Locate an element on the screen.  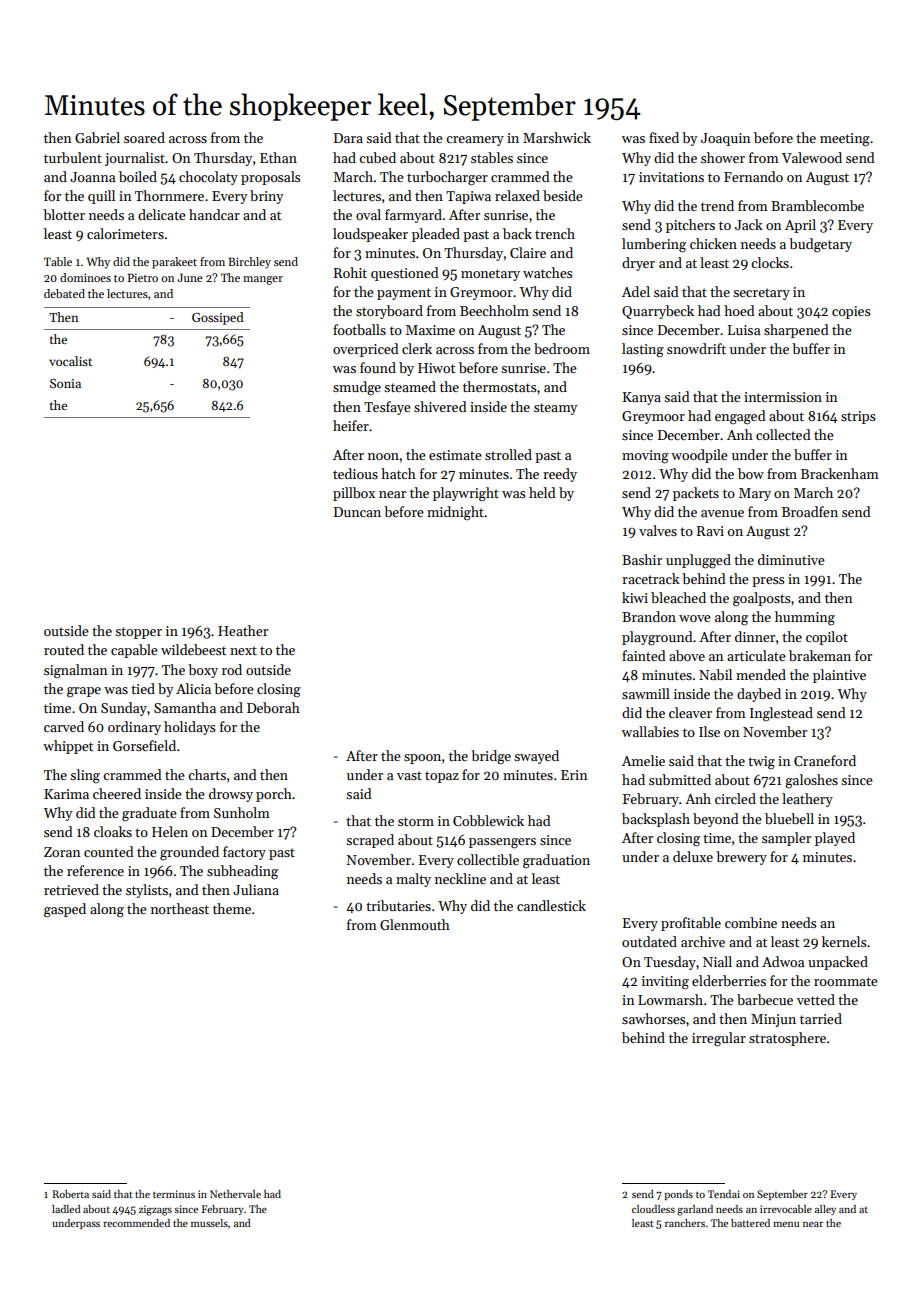
theme is located at coordinates (232, 908).
